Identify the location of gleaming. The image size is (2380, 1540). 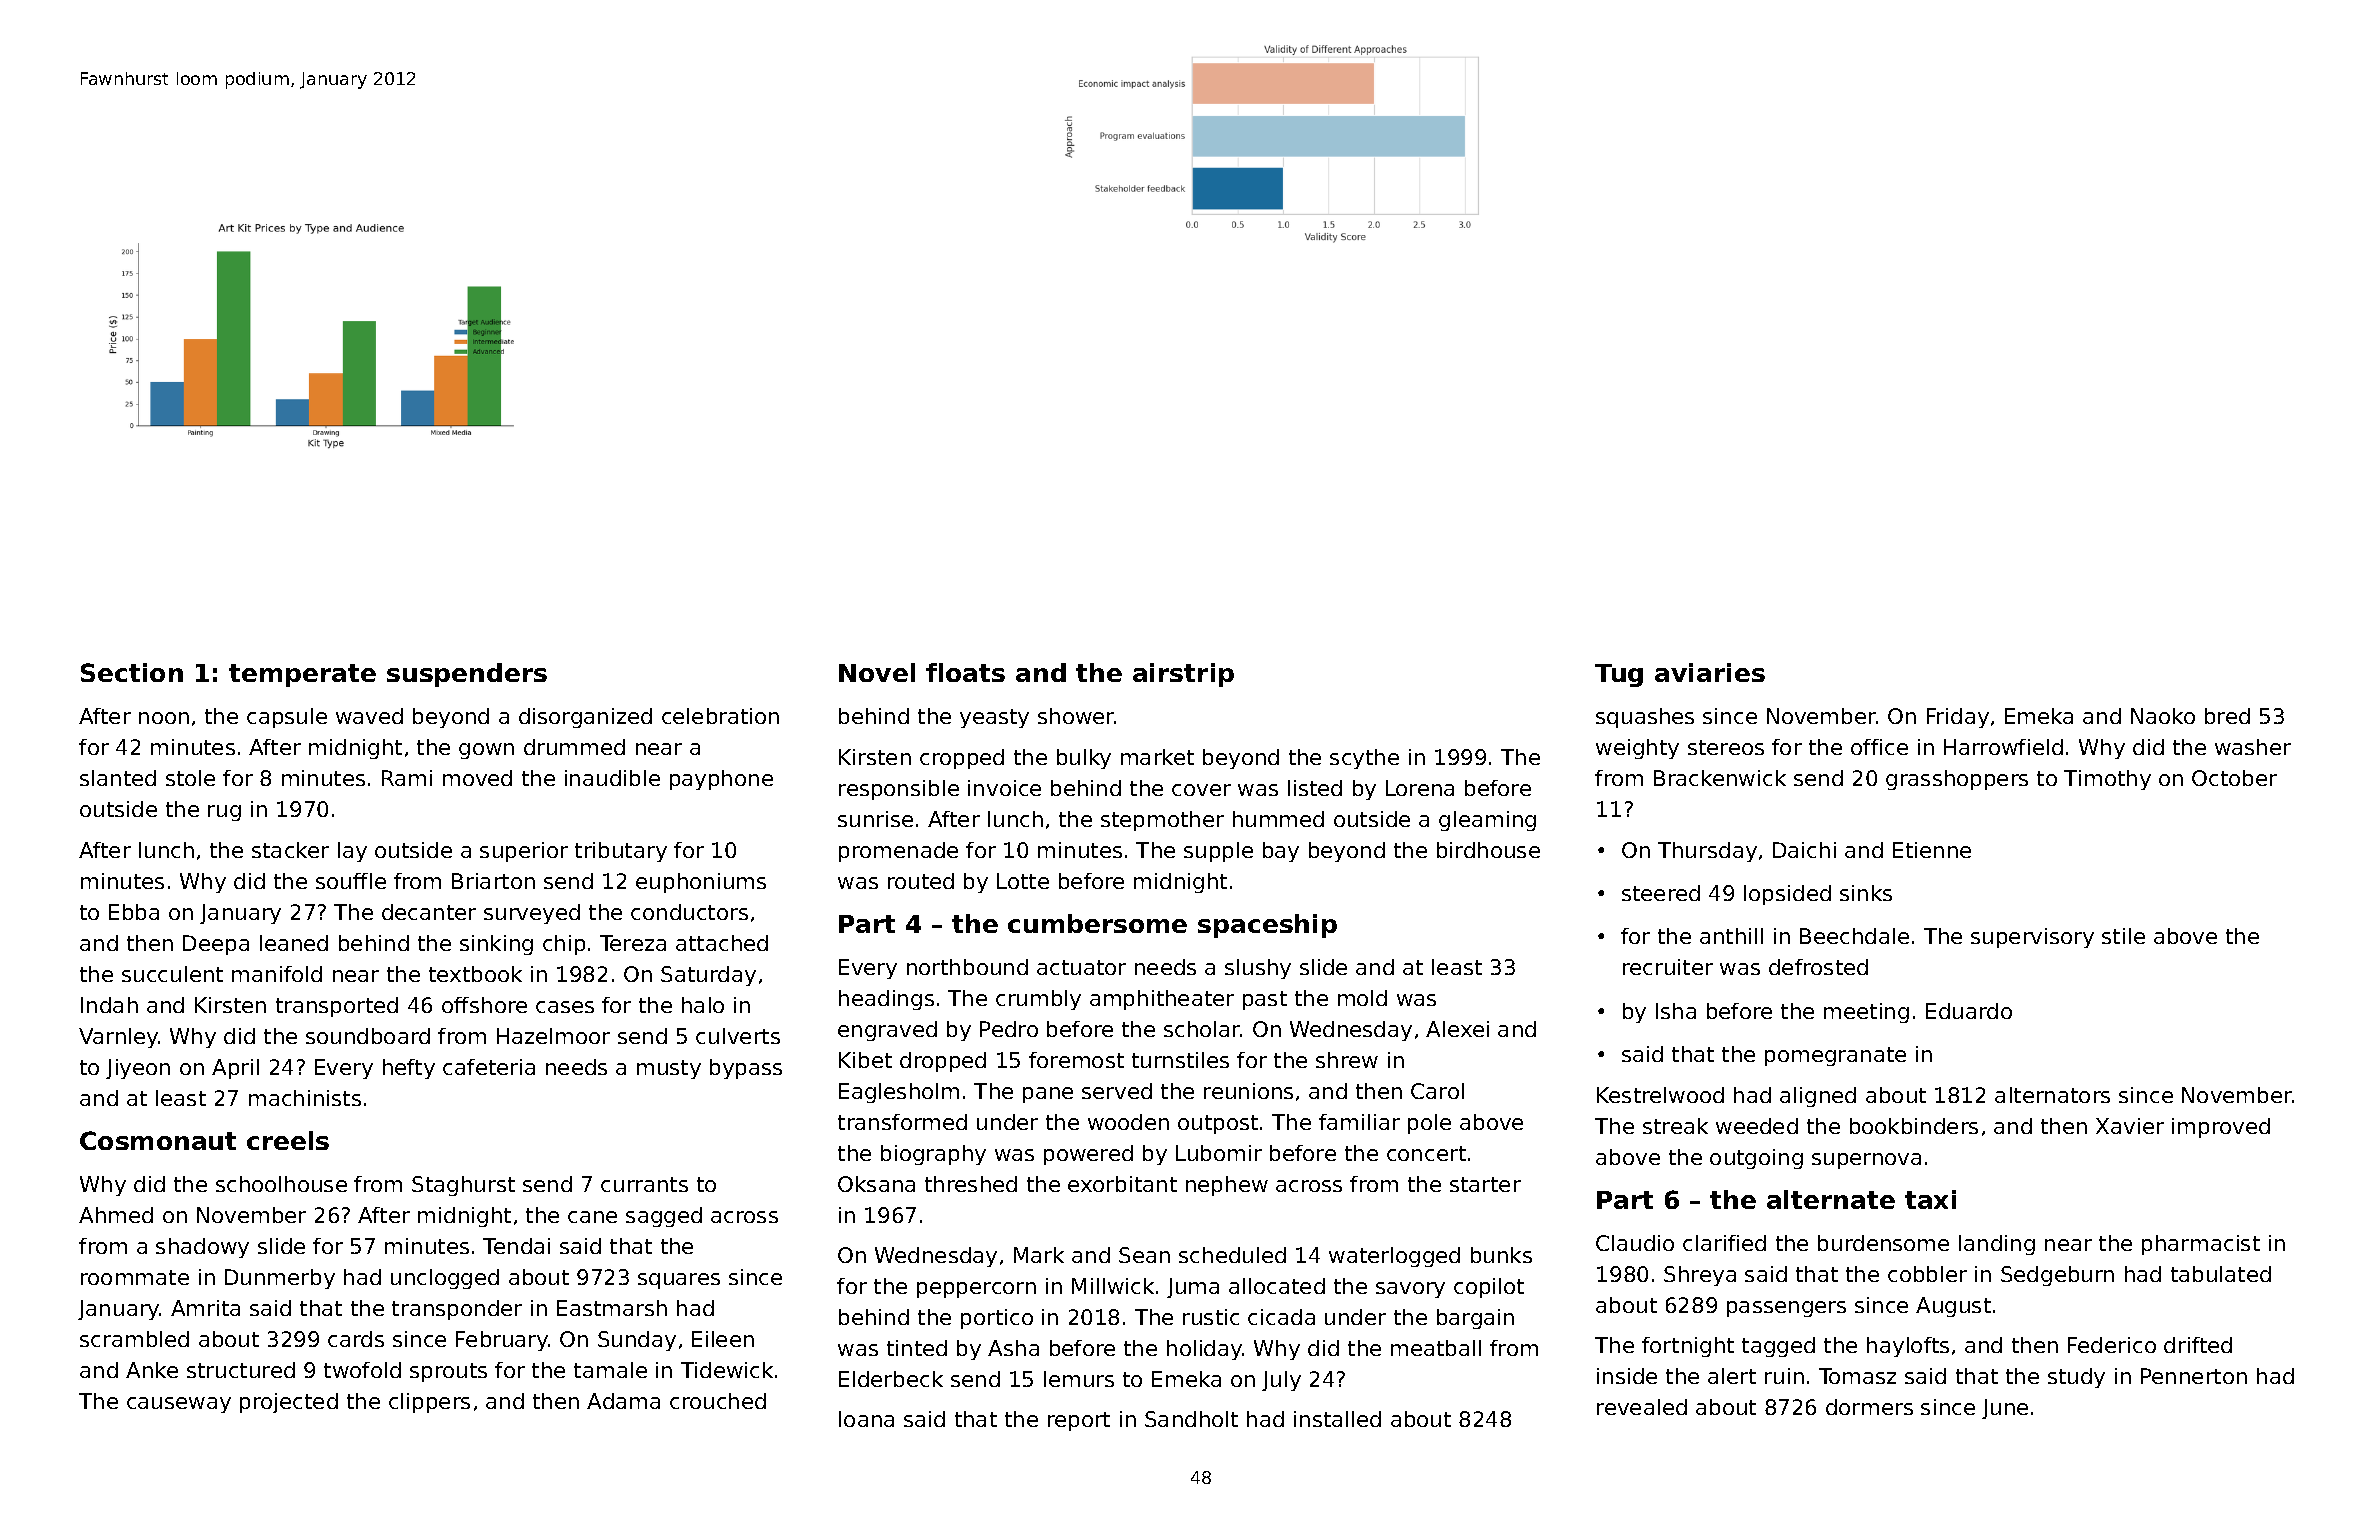
(1487, 821).
